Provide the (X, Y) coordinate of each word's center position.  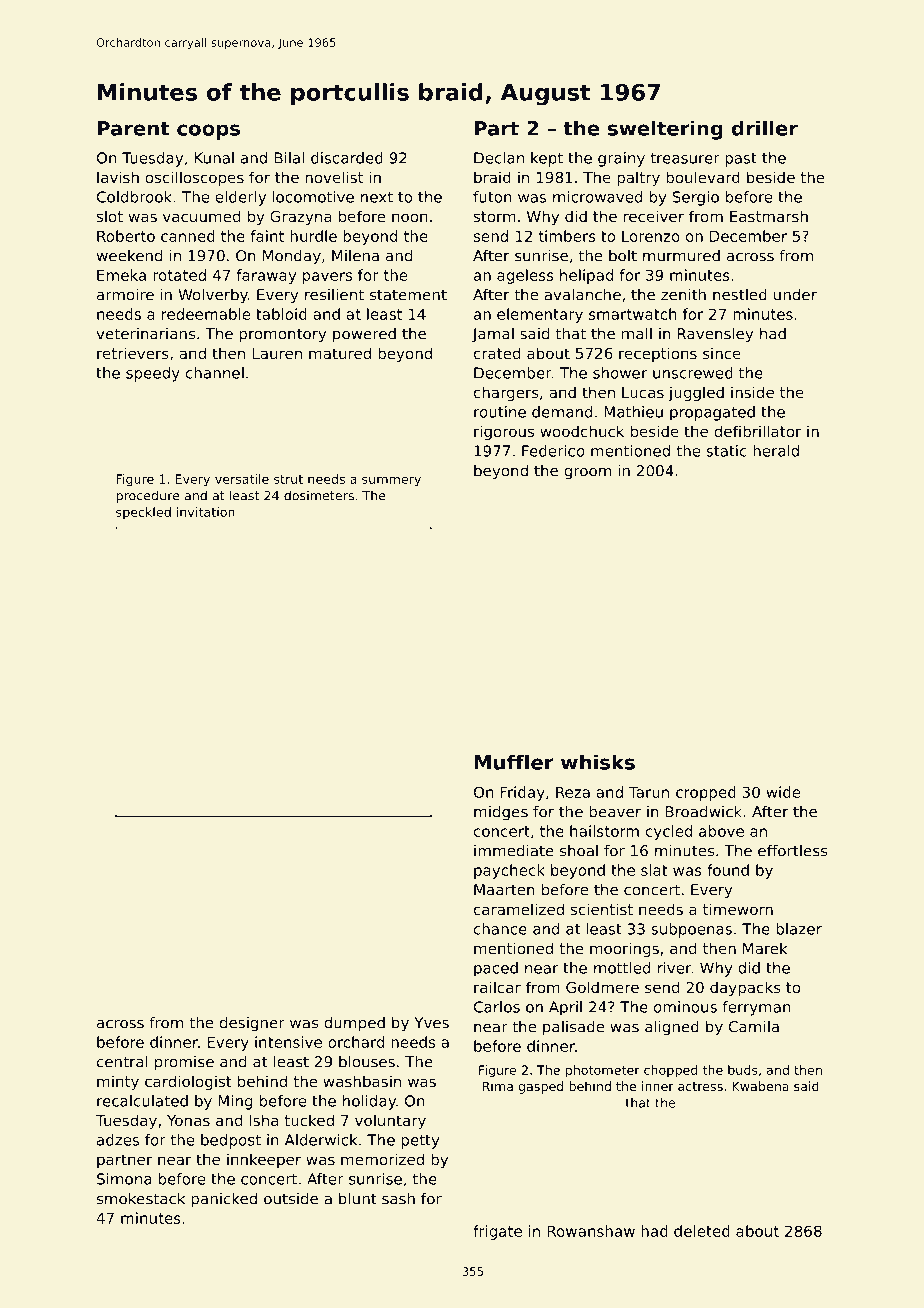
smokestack (141, 1199)
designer (252, 1024)
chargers (506, 393)
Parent (133, 128)
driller (765, 128)
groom (587, 474)
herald (776, 451)
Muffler (514, 762)
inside (752, 392)
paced (496, 969)
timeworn (738, 909)
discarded (347, 158)
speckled (143, 513)
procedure (148, 496)
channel (215, 373)
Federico (553, 451)
